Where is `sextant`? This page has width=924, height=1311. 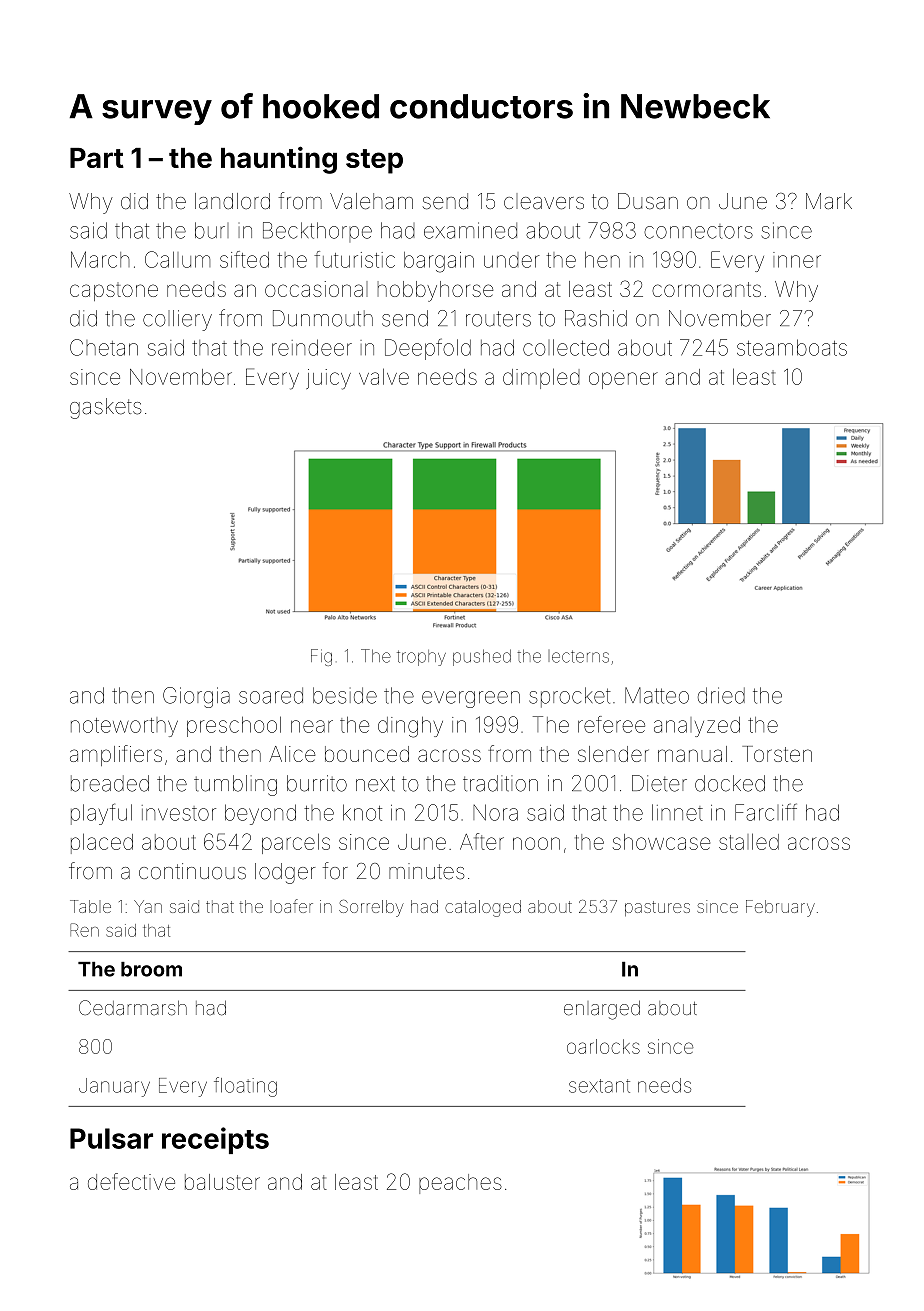 sextant is located at coordinates (599, 1086).
